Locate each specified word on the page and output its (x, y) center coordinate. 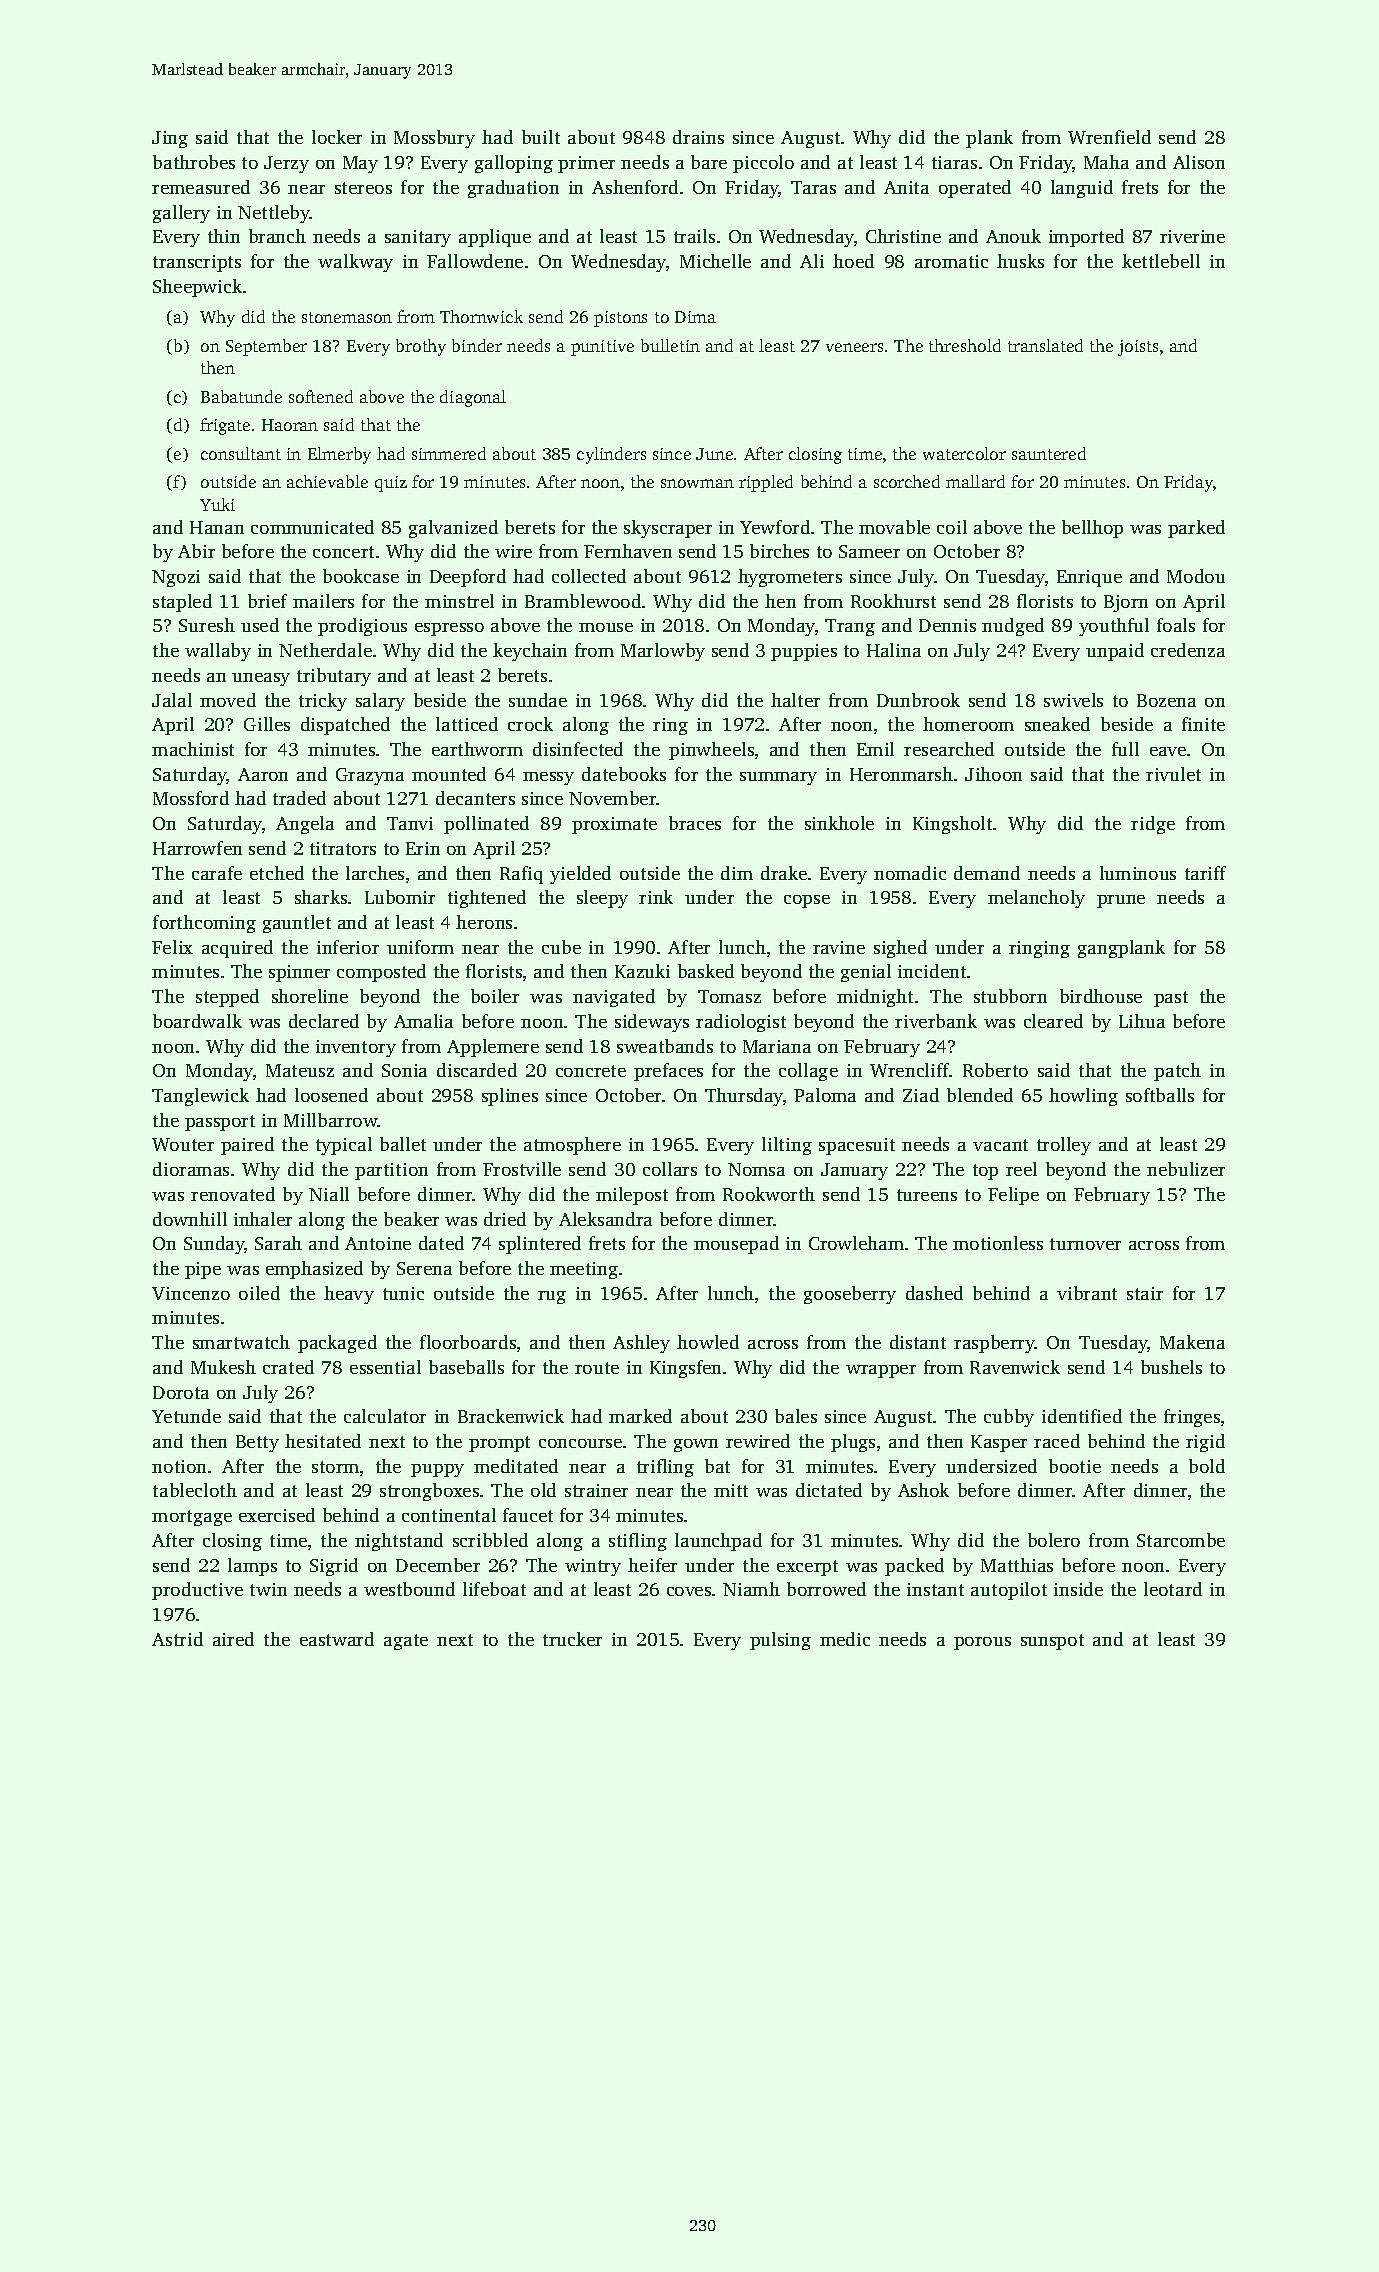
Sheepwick (197, 288)
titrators (343, 848)
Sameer (869, 551)
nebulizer (1186, 1169)
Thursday (744, 1097)
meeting (584, 1270)
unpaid (1115, 652)
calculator (385, 1416)
